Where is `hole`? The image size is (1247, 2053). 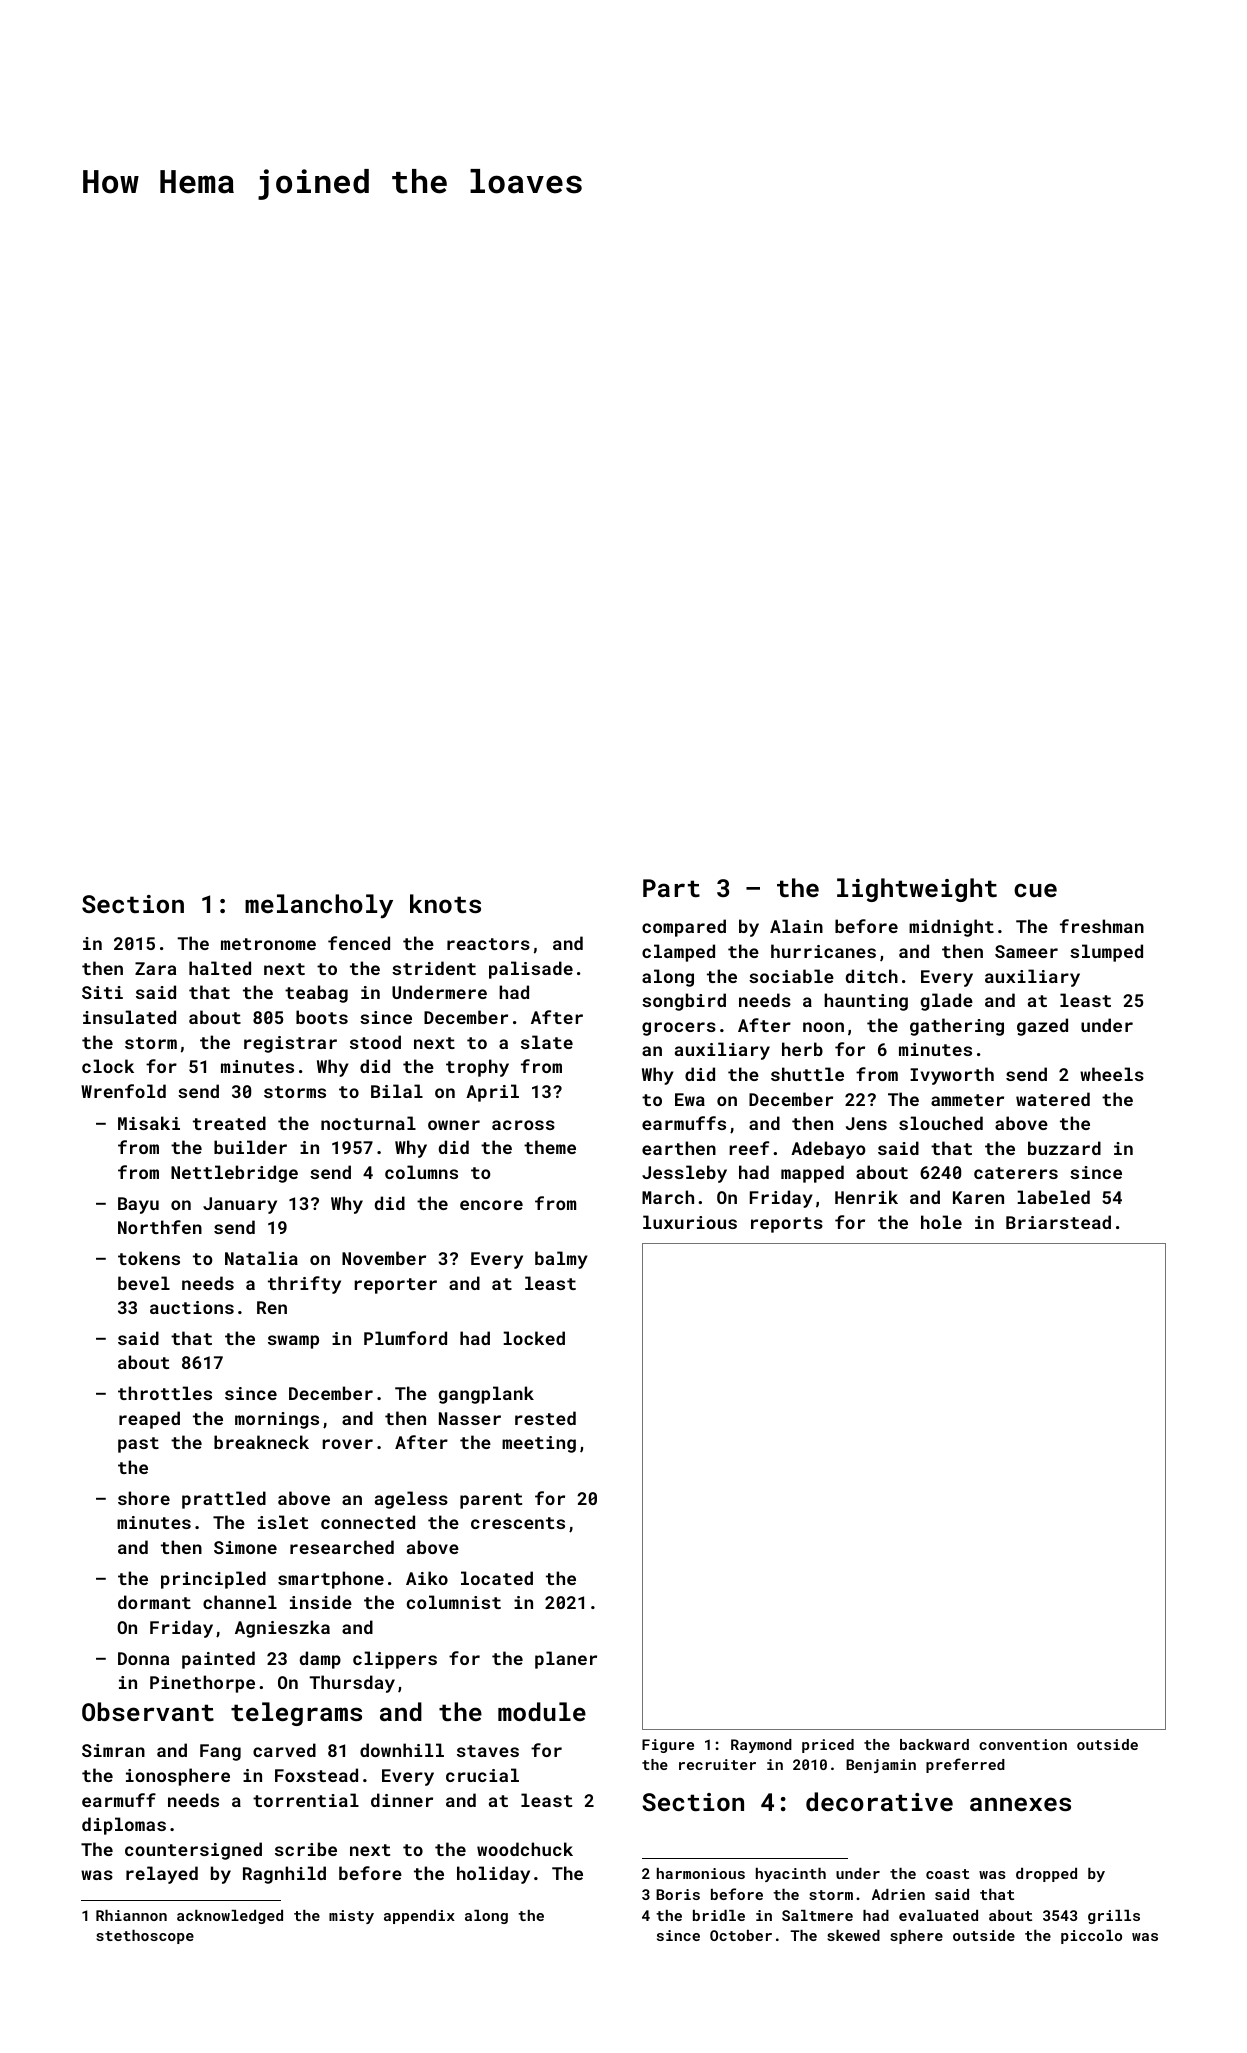 hole is located at coordinates (941, 1222).
